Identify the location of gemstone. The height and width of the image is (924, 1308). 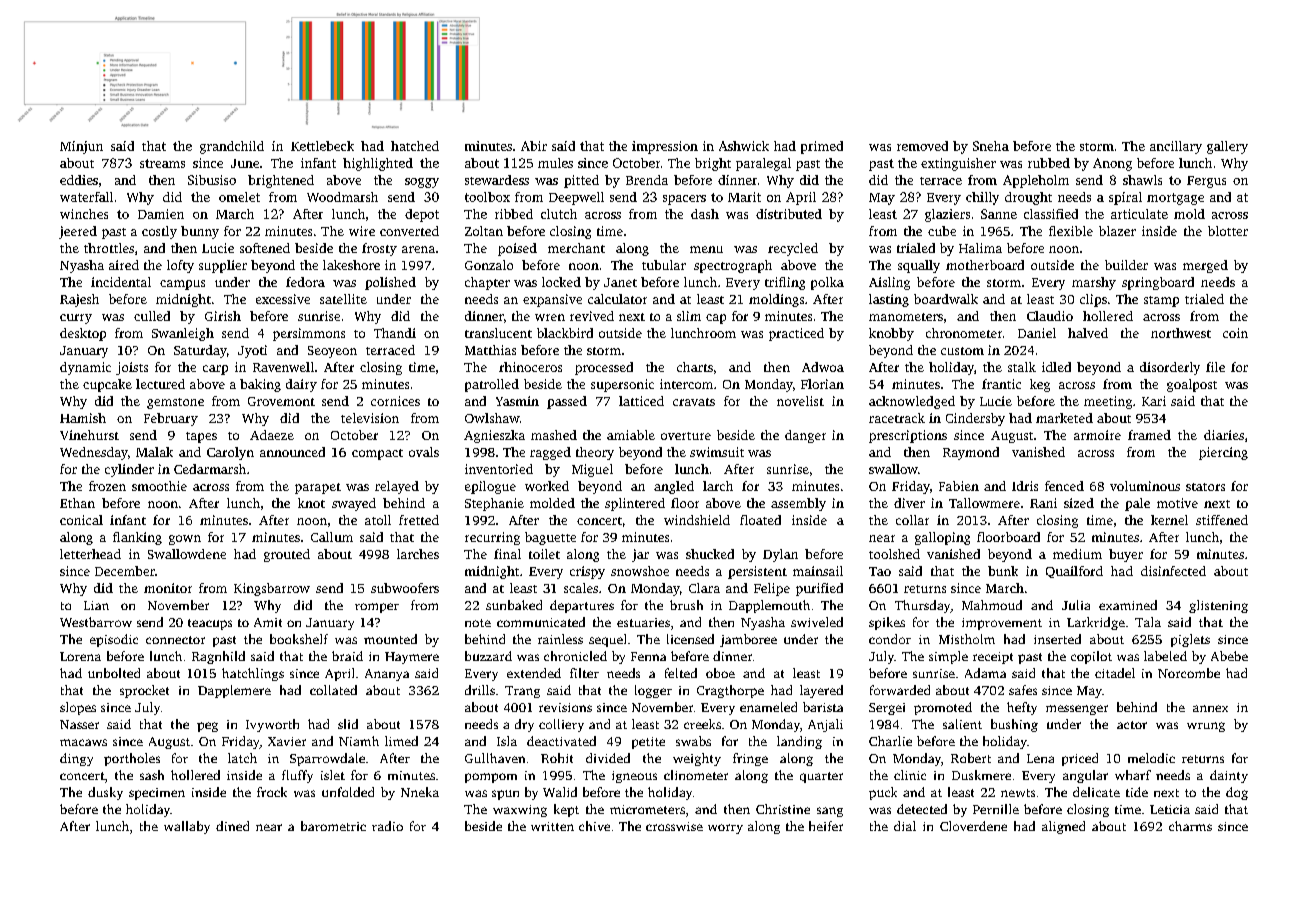
(175, 403).
